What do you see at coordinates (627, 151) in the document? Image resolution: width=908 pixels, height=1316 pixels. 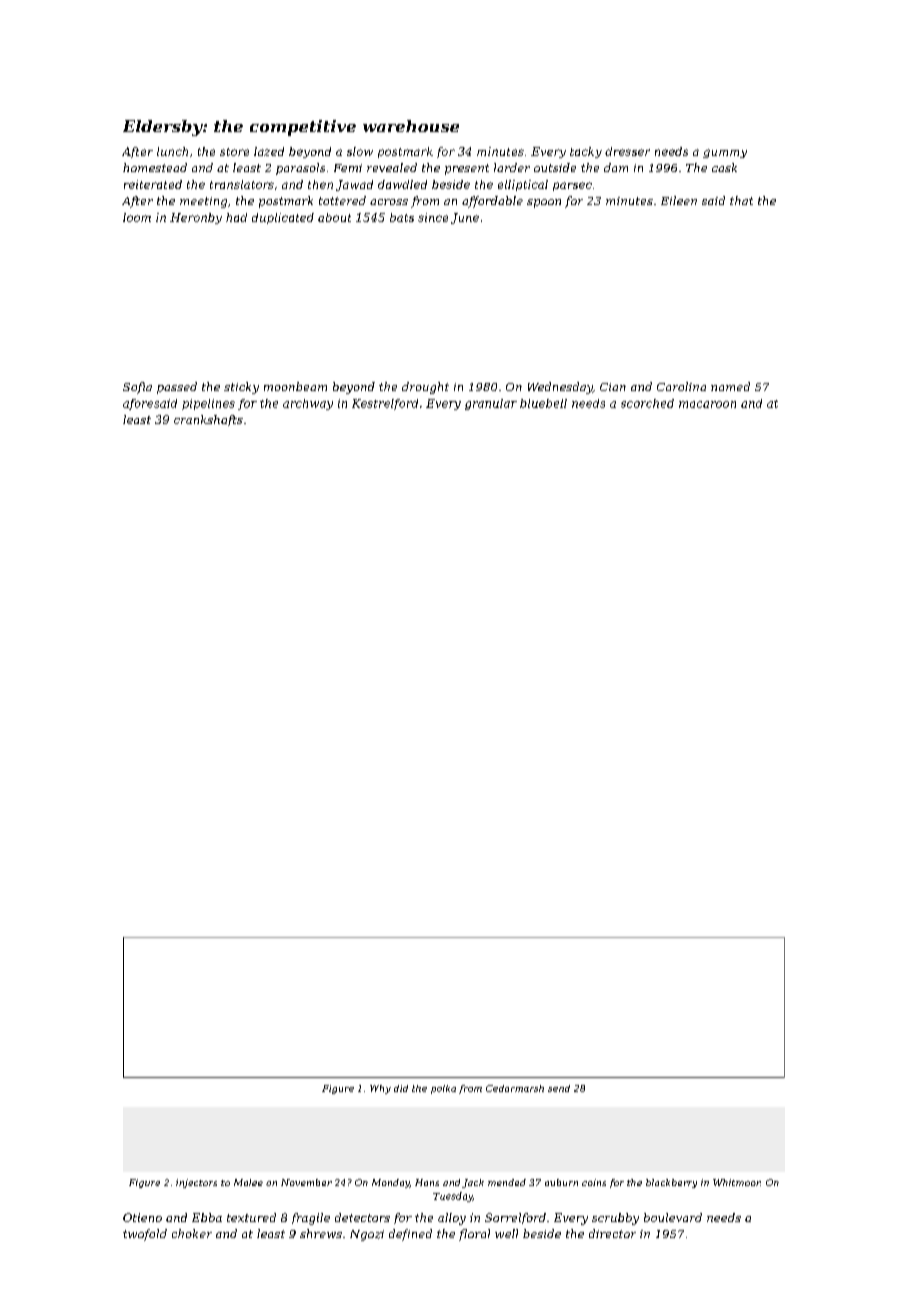 I see `dresser` at bounding box center [627, 151].
